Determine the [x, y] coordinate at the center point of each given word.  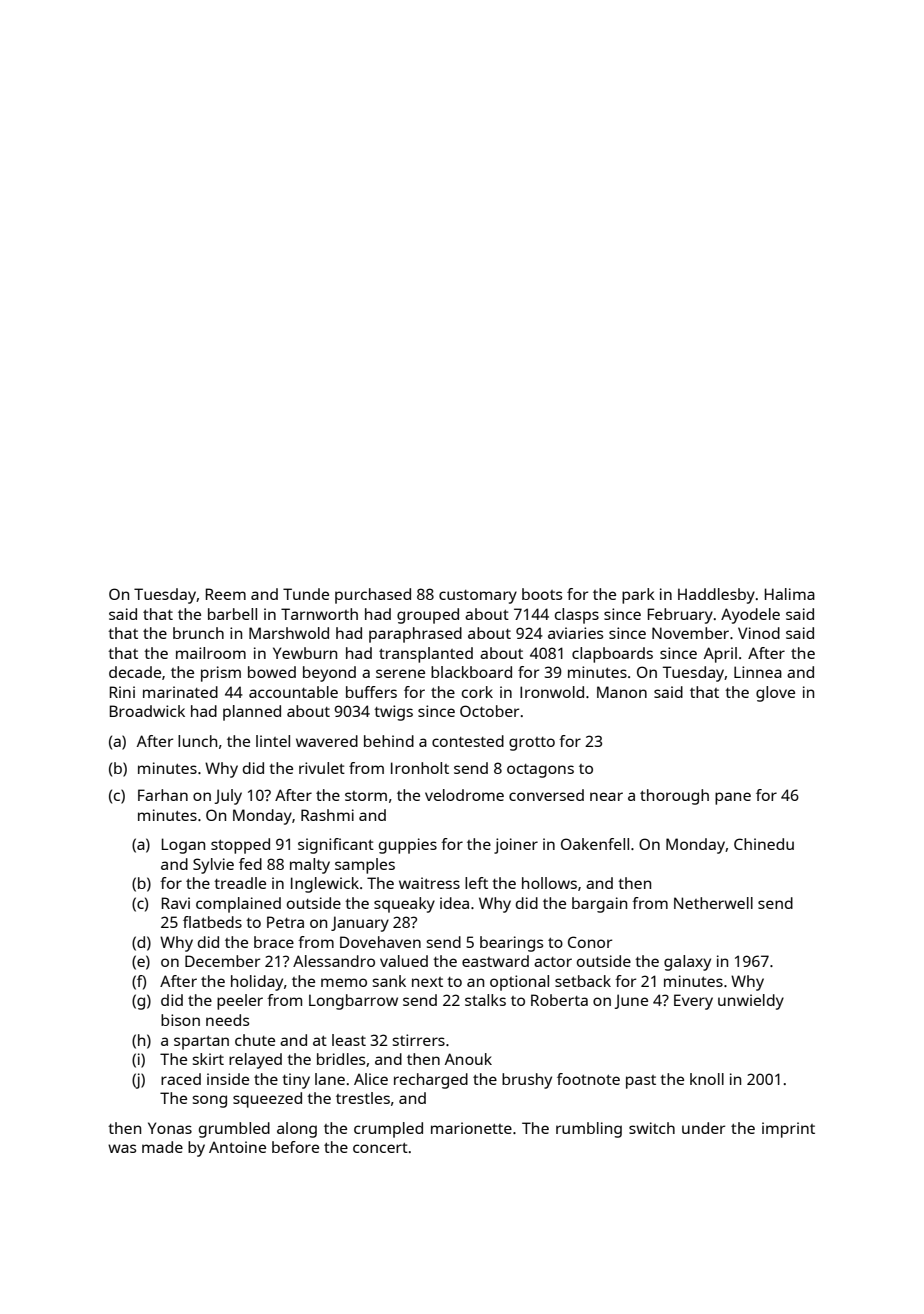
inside [228, 1079]
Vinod [759, 633]
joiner [516, 846]
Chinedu [764, 844]
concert [380, 1148]
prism [221, 674]
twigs [393, 713]
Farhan [163, 795]
